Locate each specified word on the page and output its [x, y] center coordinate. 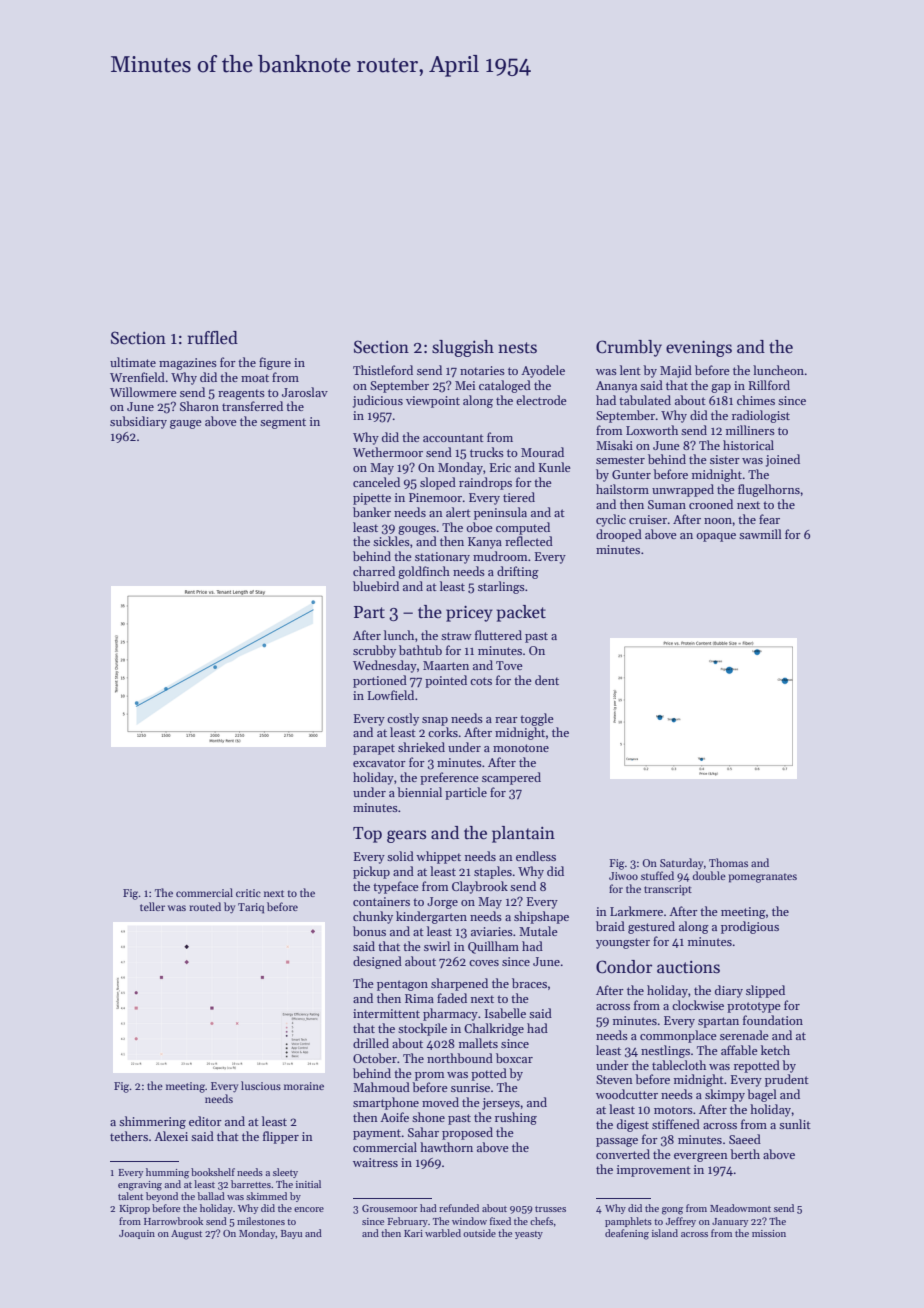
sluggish [463, 348]
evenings [699, 349]
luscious [261, 1085]
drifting [518, 572]
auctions [688, 967]
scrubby [374, 651]
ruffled [213, 338]
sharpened [459, 984]
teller [152, 906]
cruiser [648, 519]
